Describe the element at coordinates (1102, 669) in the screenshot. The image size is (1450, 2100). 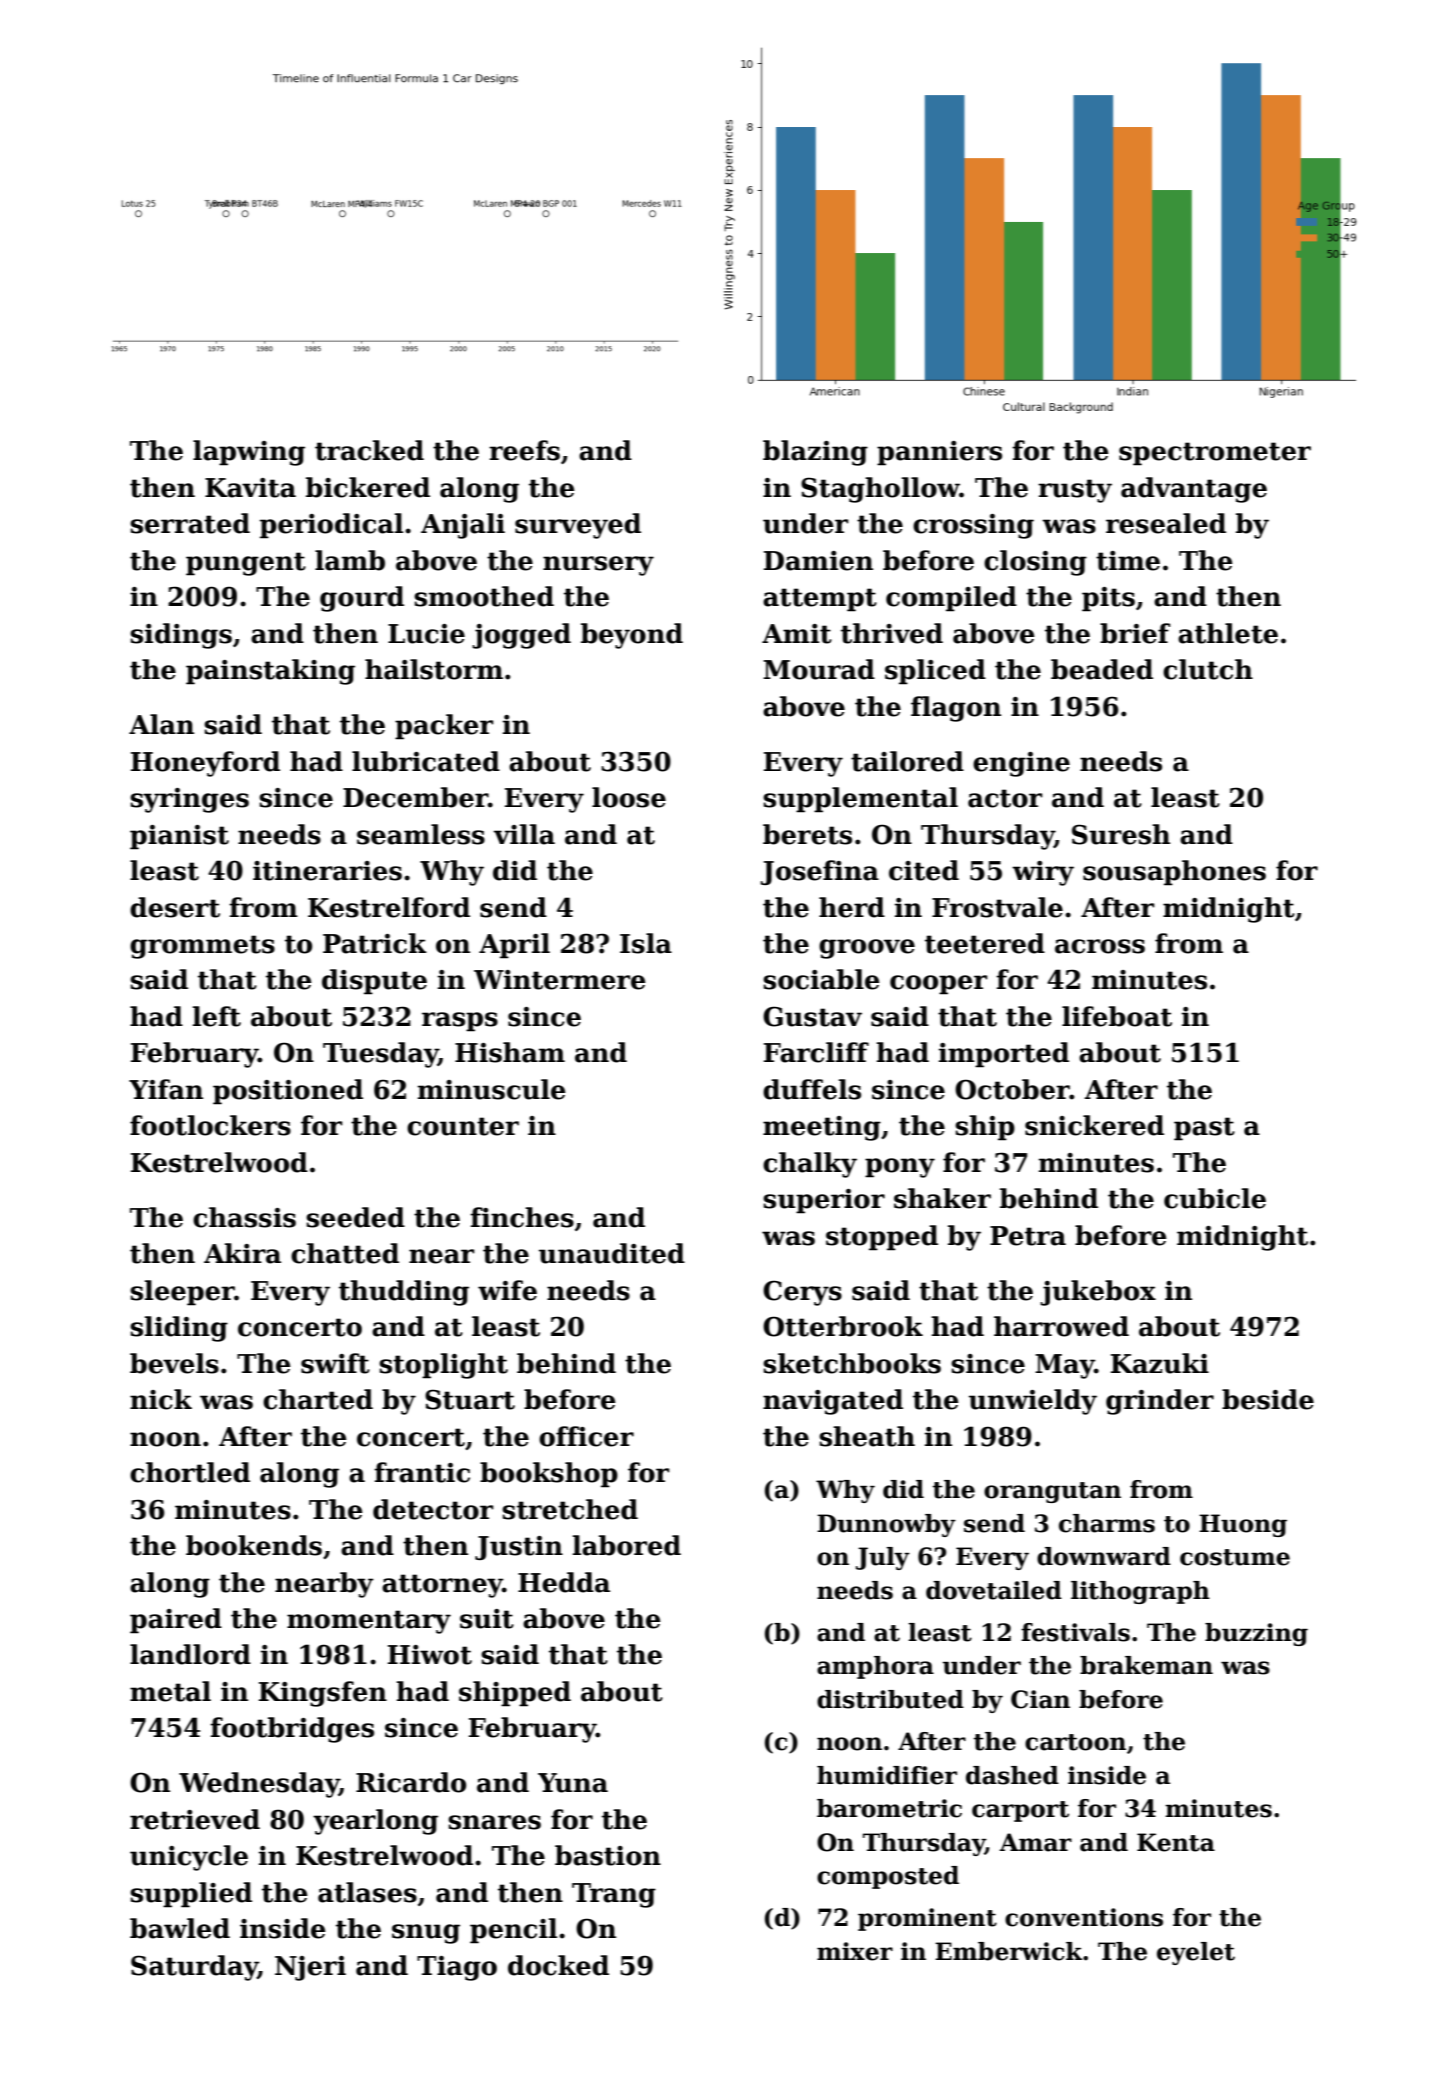
I see `beaded` at that location.
